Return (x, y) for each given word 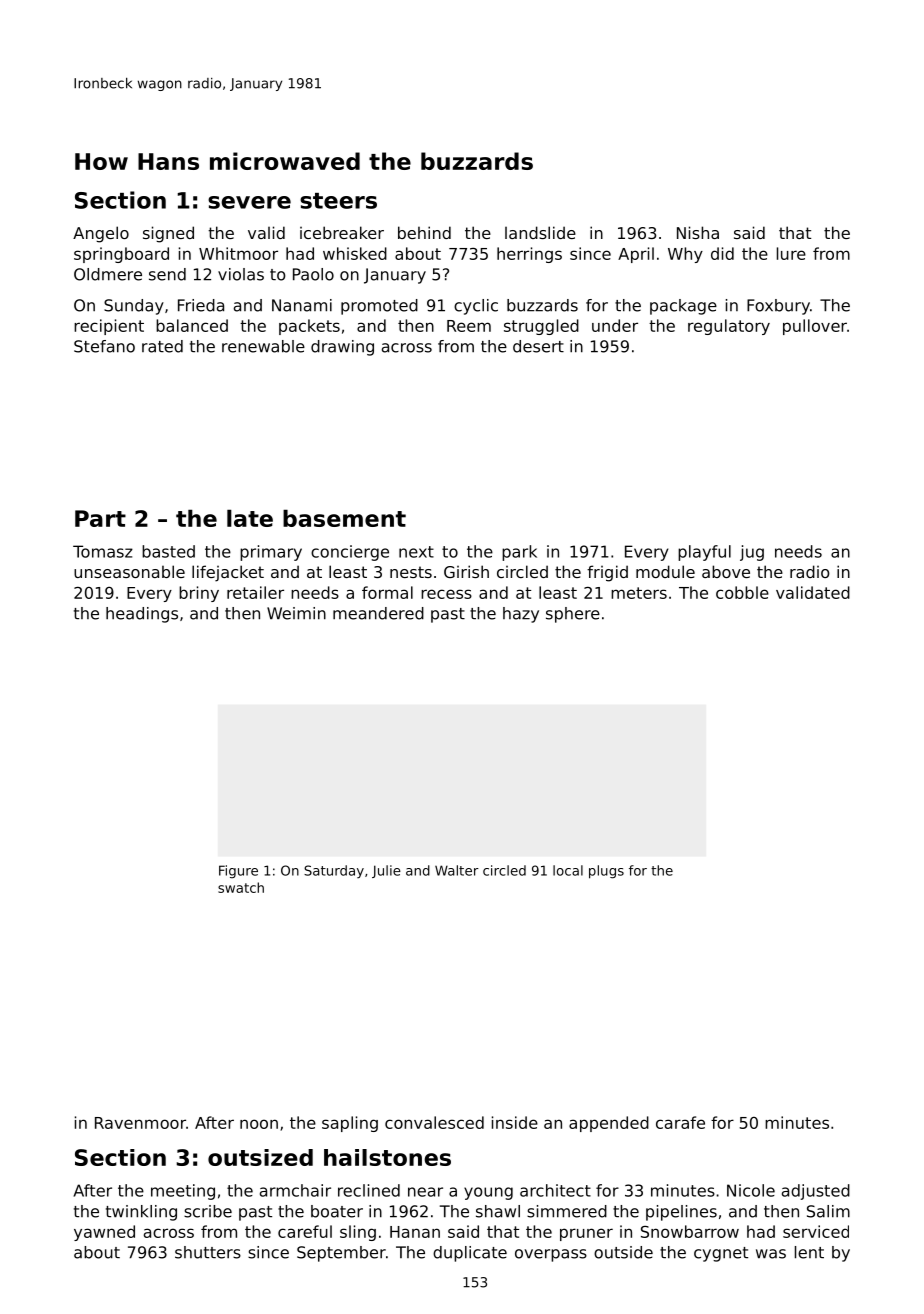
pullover (815, 327)
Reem (469, 326)
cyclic (476, 307)
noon (259, 1124)
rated (162, 346)
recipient (109, 327)
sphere (573, 615)
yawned (104, 1233)
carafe (680, 1122)
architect (555, 1190)
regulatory (729, 327)
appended (609, 1124)
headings (142, 615)
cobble (742, 592)
